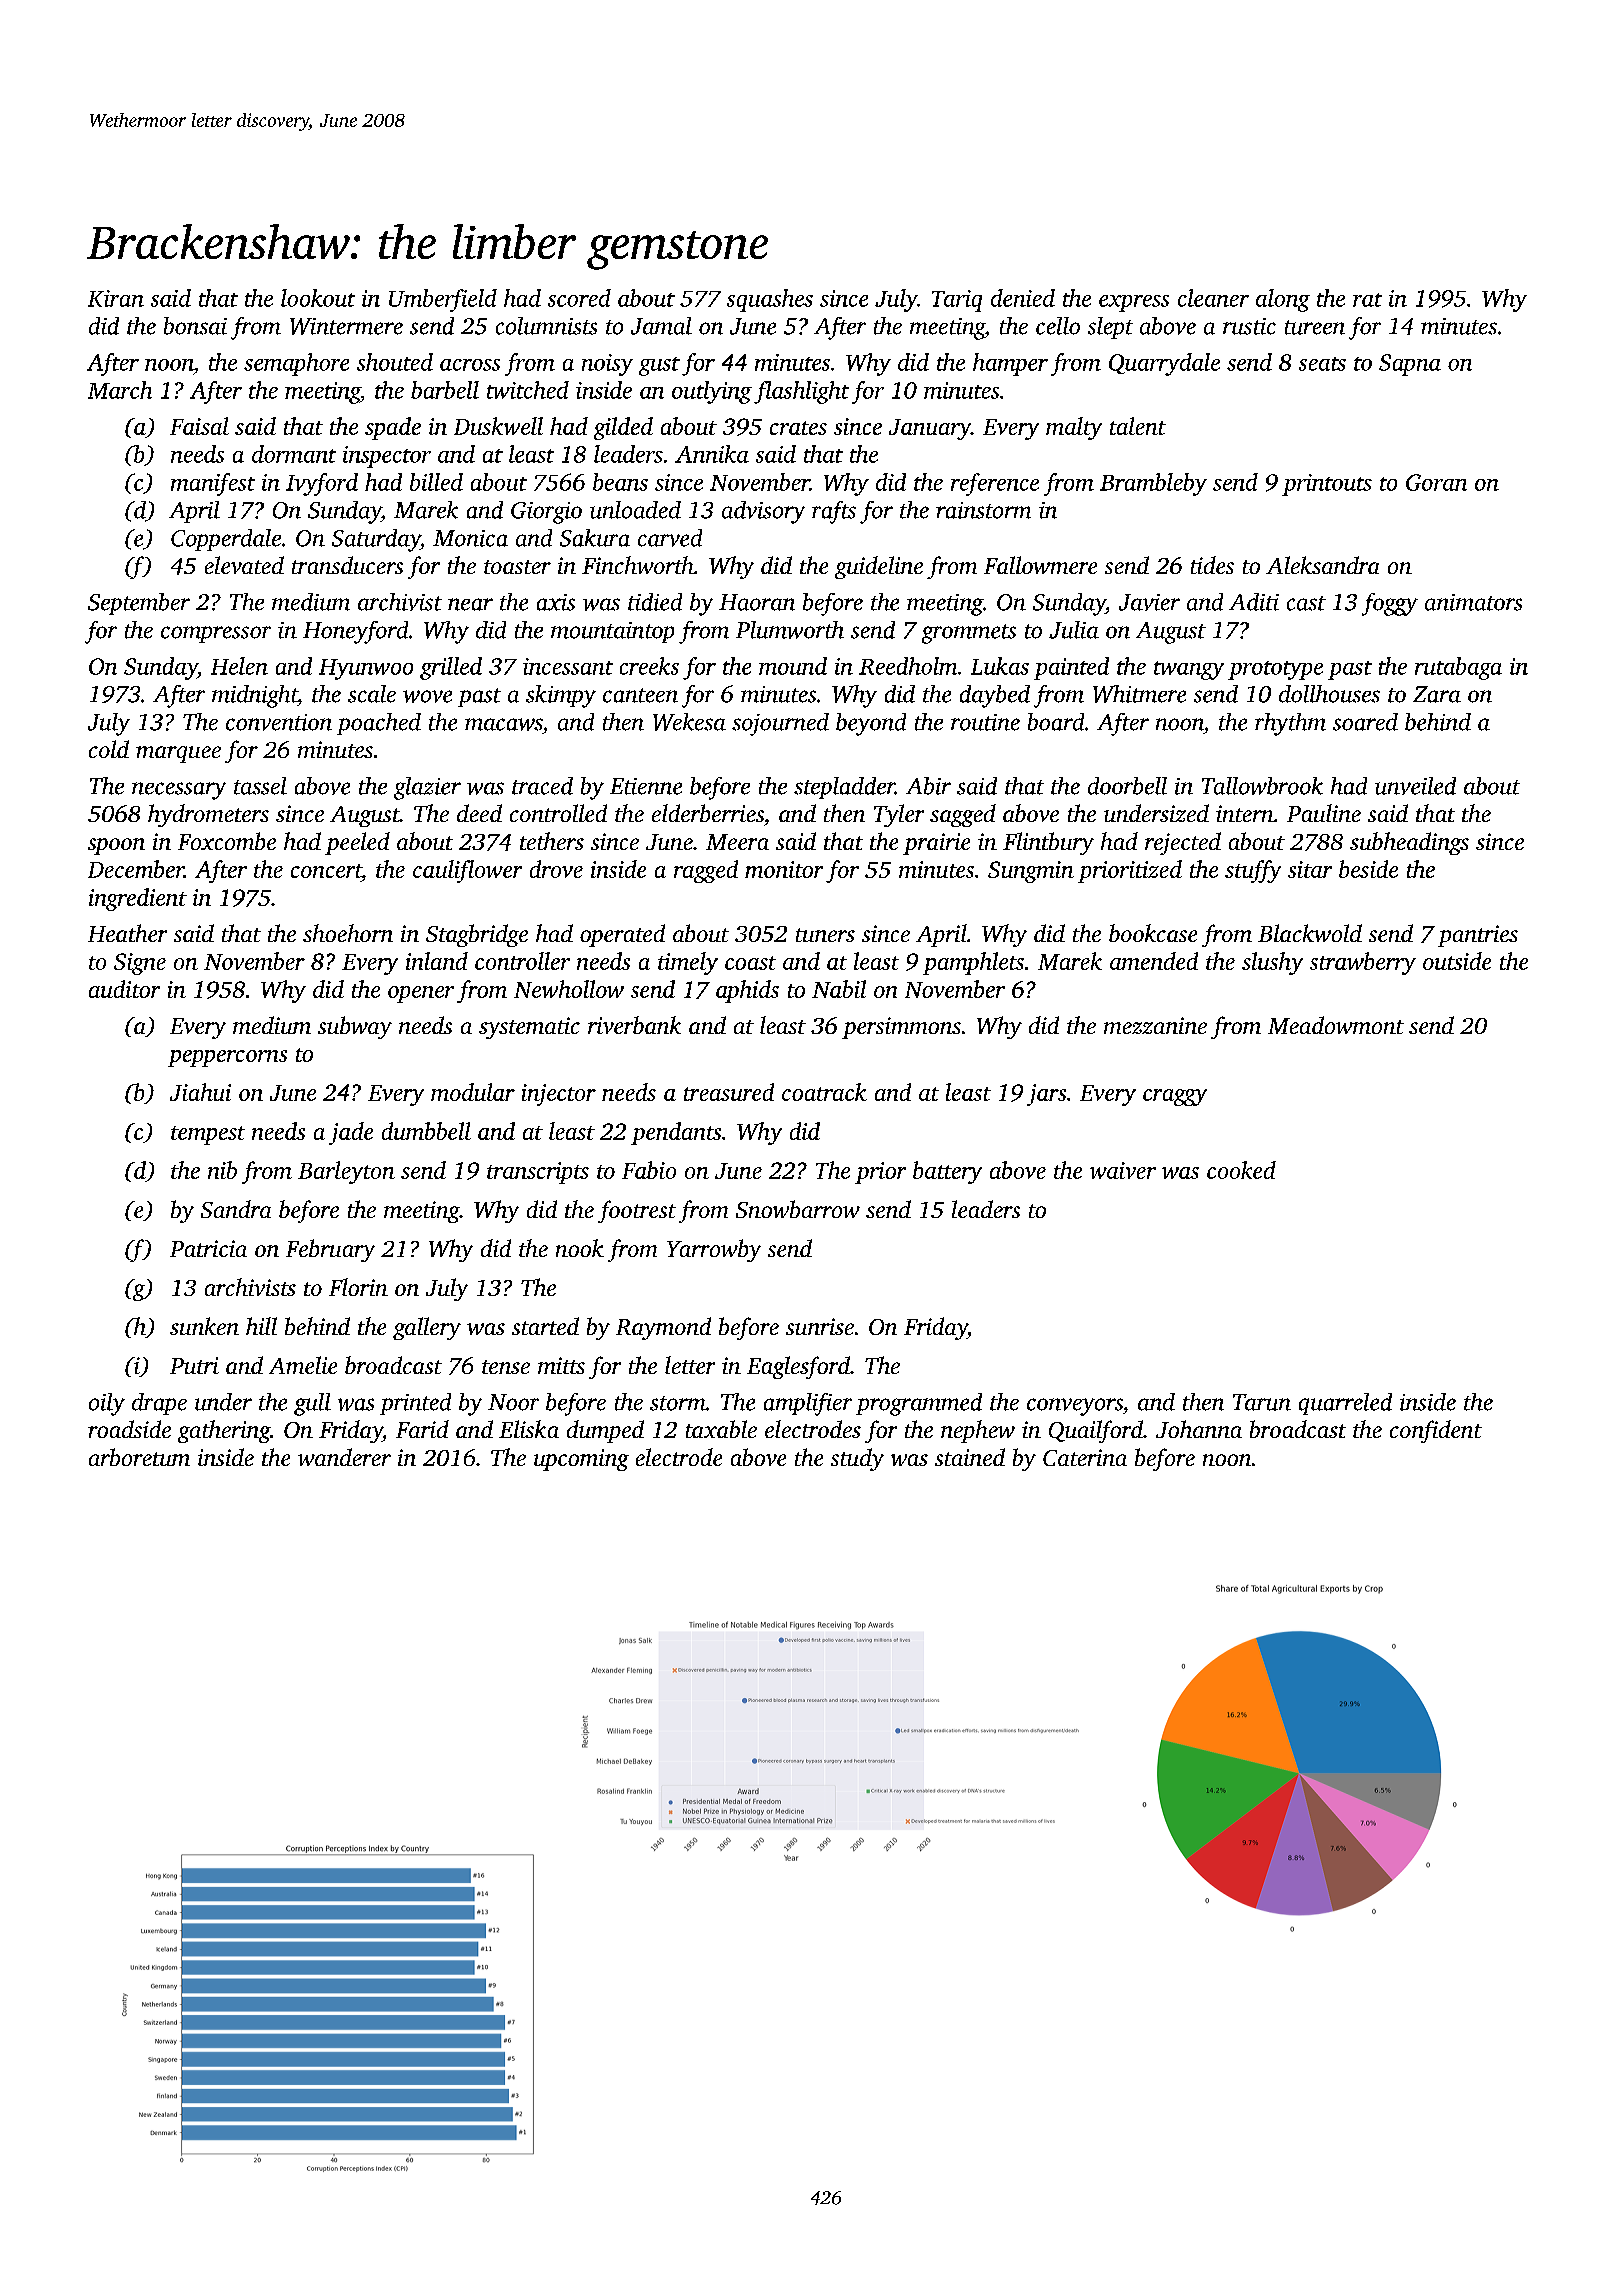  I want to click on nib, so click(222, 1170).
